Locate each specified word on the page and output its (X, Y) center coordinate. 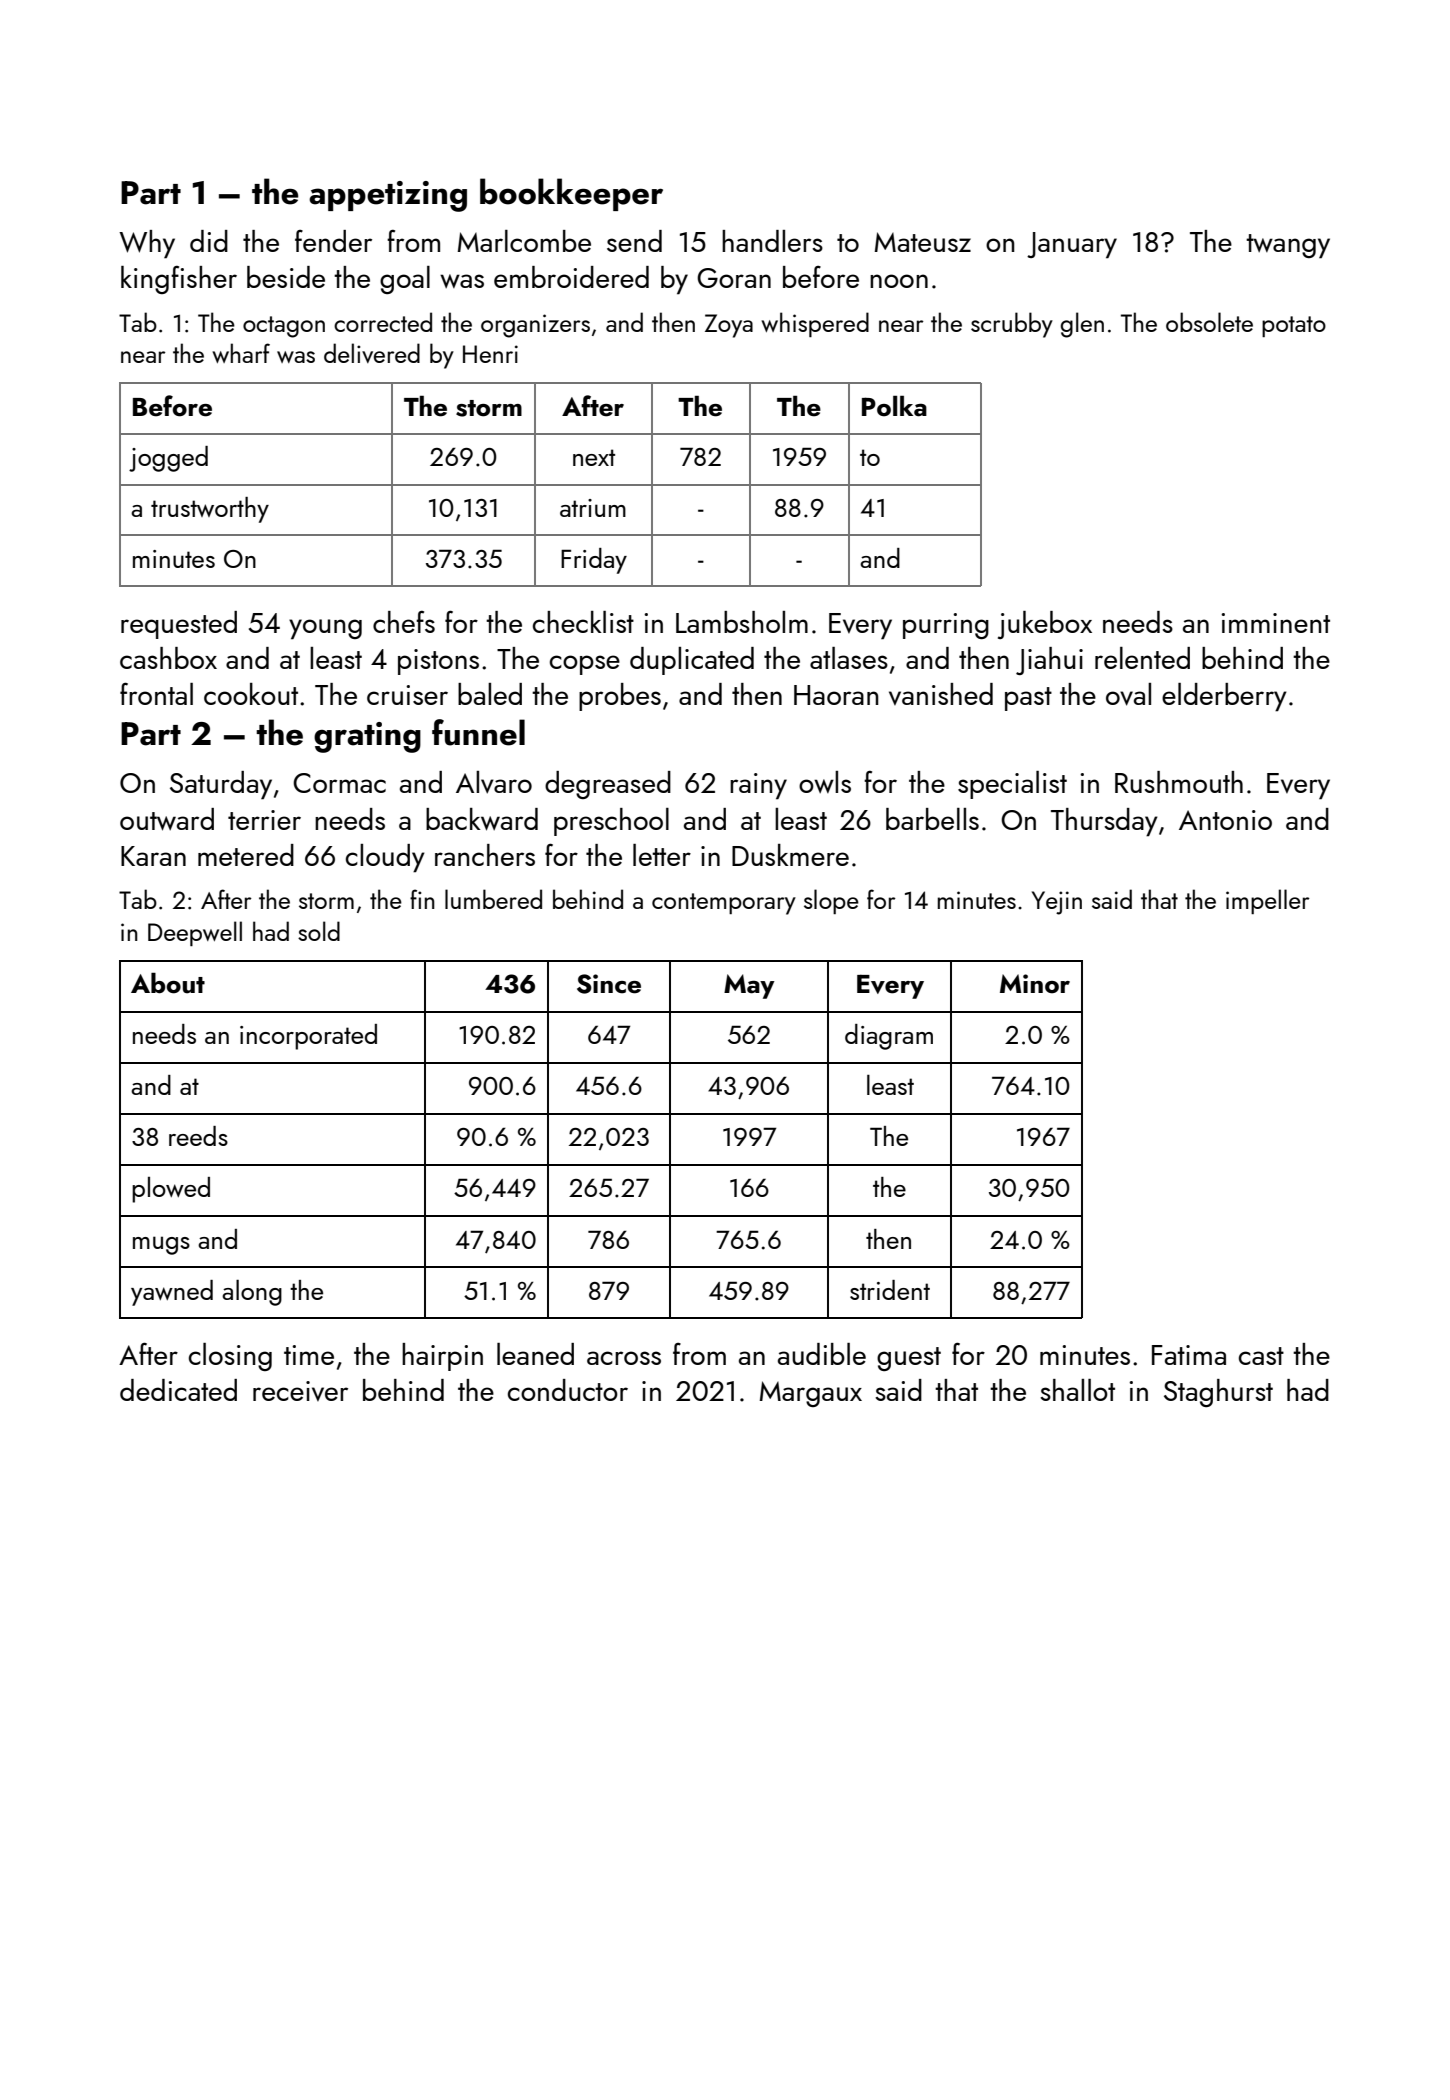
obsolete (1209, 322)
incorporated (308, 1037)
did (209, 241)
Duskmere (790, 855)
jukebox (1045, 625)
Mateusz (923, 242)
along (252, 1293)
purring (946, 626)
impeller (1268, 901)
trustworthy (210, 510)
